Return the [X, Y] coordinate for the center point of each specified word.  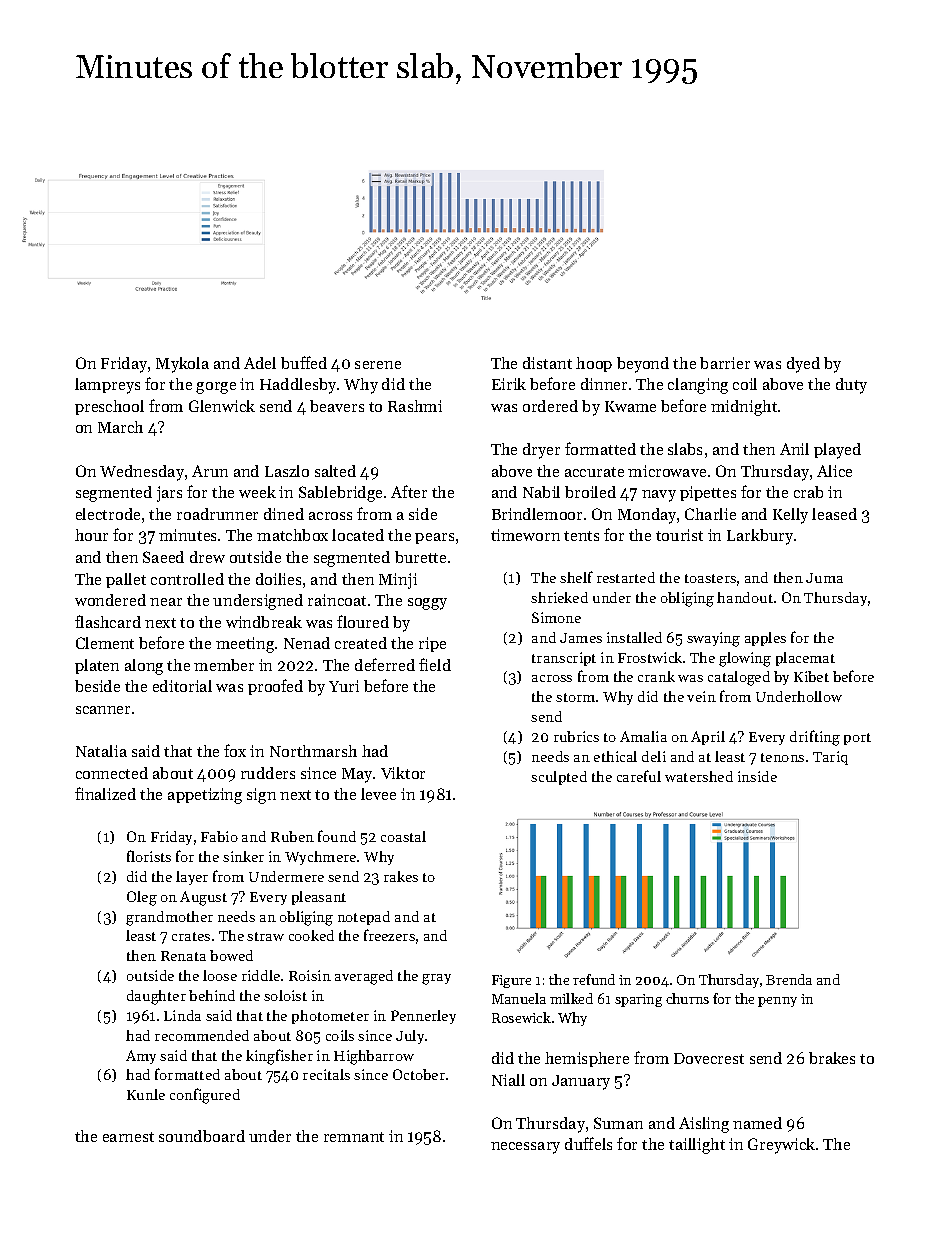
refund [594, 979]
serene [378, 365]
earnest [128, 1137]
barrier [725, 363]
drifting [815, 738]
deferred [385, 664]
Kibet [811, 676]
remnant [354, 1137]
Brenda [789, 979]
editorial [182, 686]
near [166, 602]
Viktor [403, 773]
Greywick [781, 1146]
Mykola [182, 365]
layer [192, 878]
